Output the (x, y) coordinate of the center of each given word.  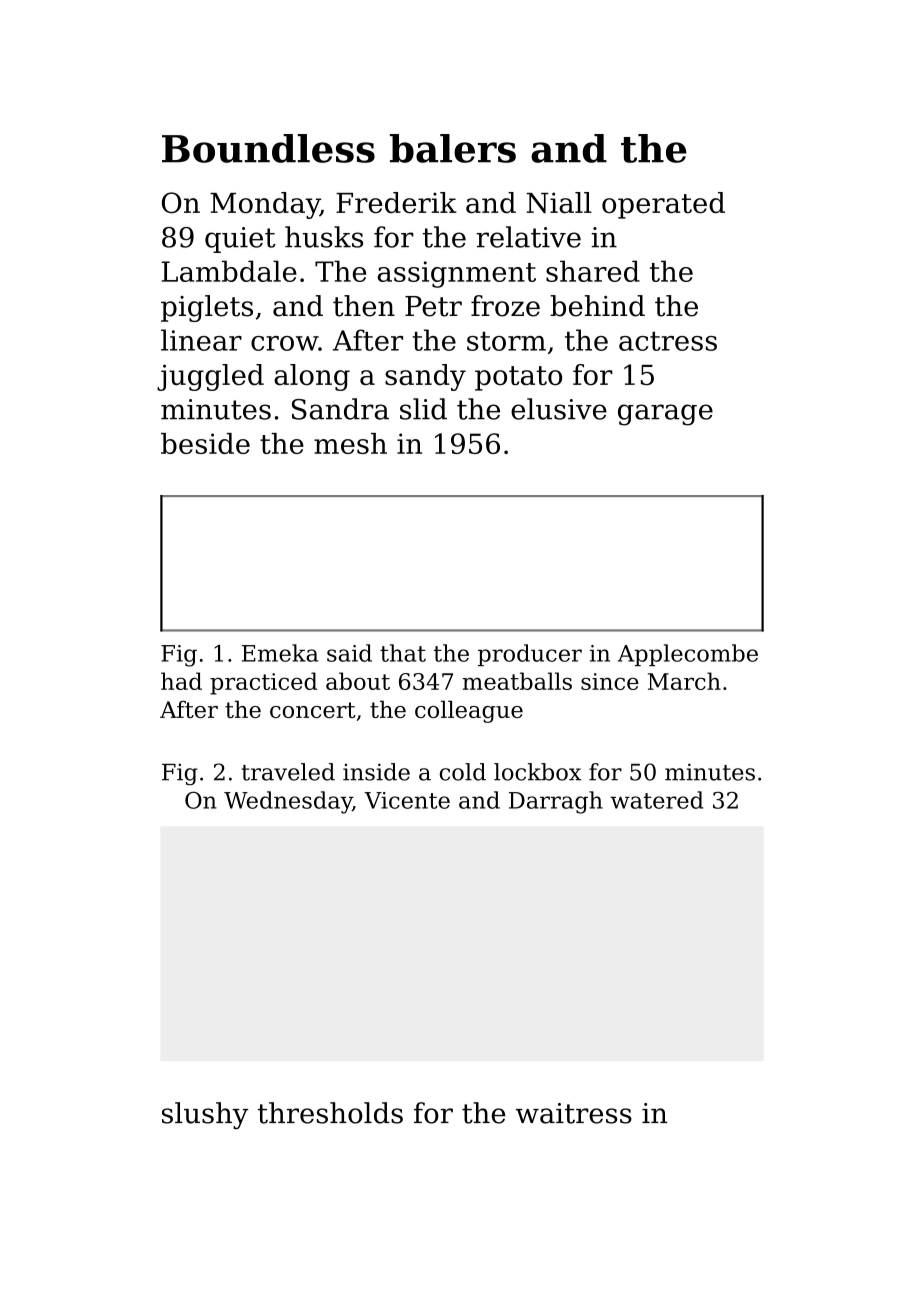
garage (665, 415)
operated (663, 205)
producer (530, 655)
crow (284, 343)
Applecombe (688, 655)
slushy (205, 1115)
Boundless (268, 148)
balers (453, 148)
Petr (433, 306)
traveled (288, 772)
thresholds (330, 1113)
